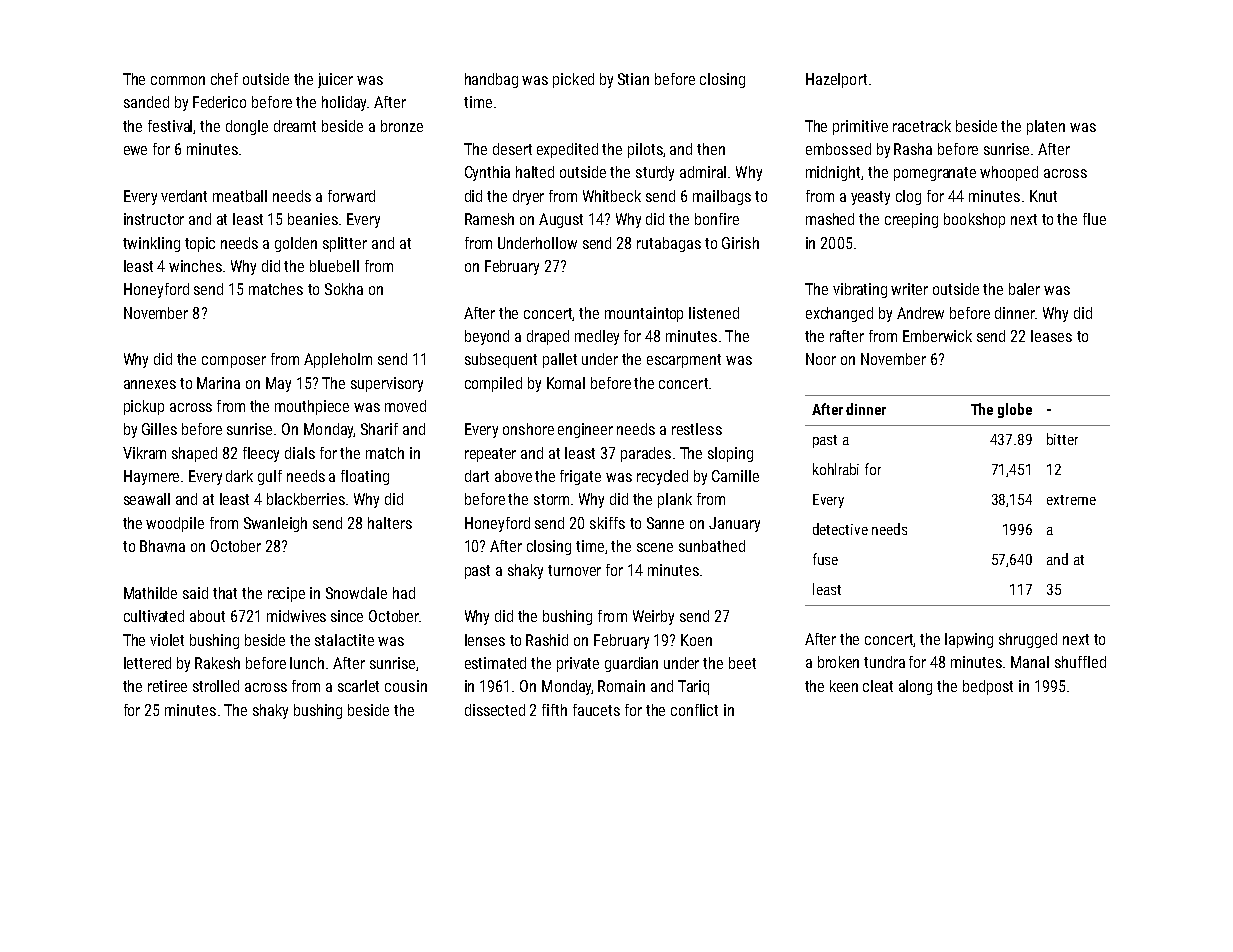 The width and height of the screenshot is (1233, 952). Describe the element at coordinates (714, 313) in the screenshot. I see `listened` at that location.
